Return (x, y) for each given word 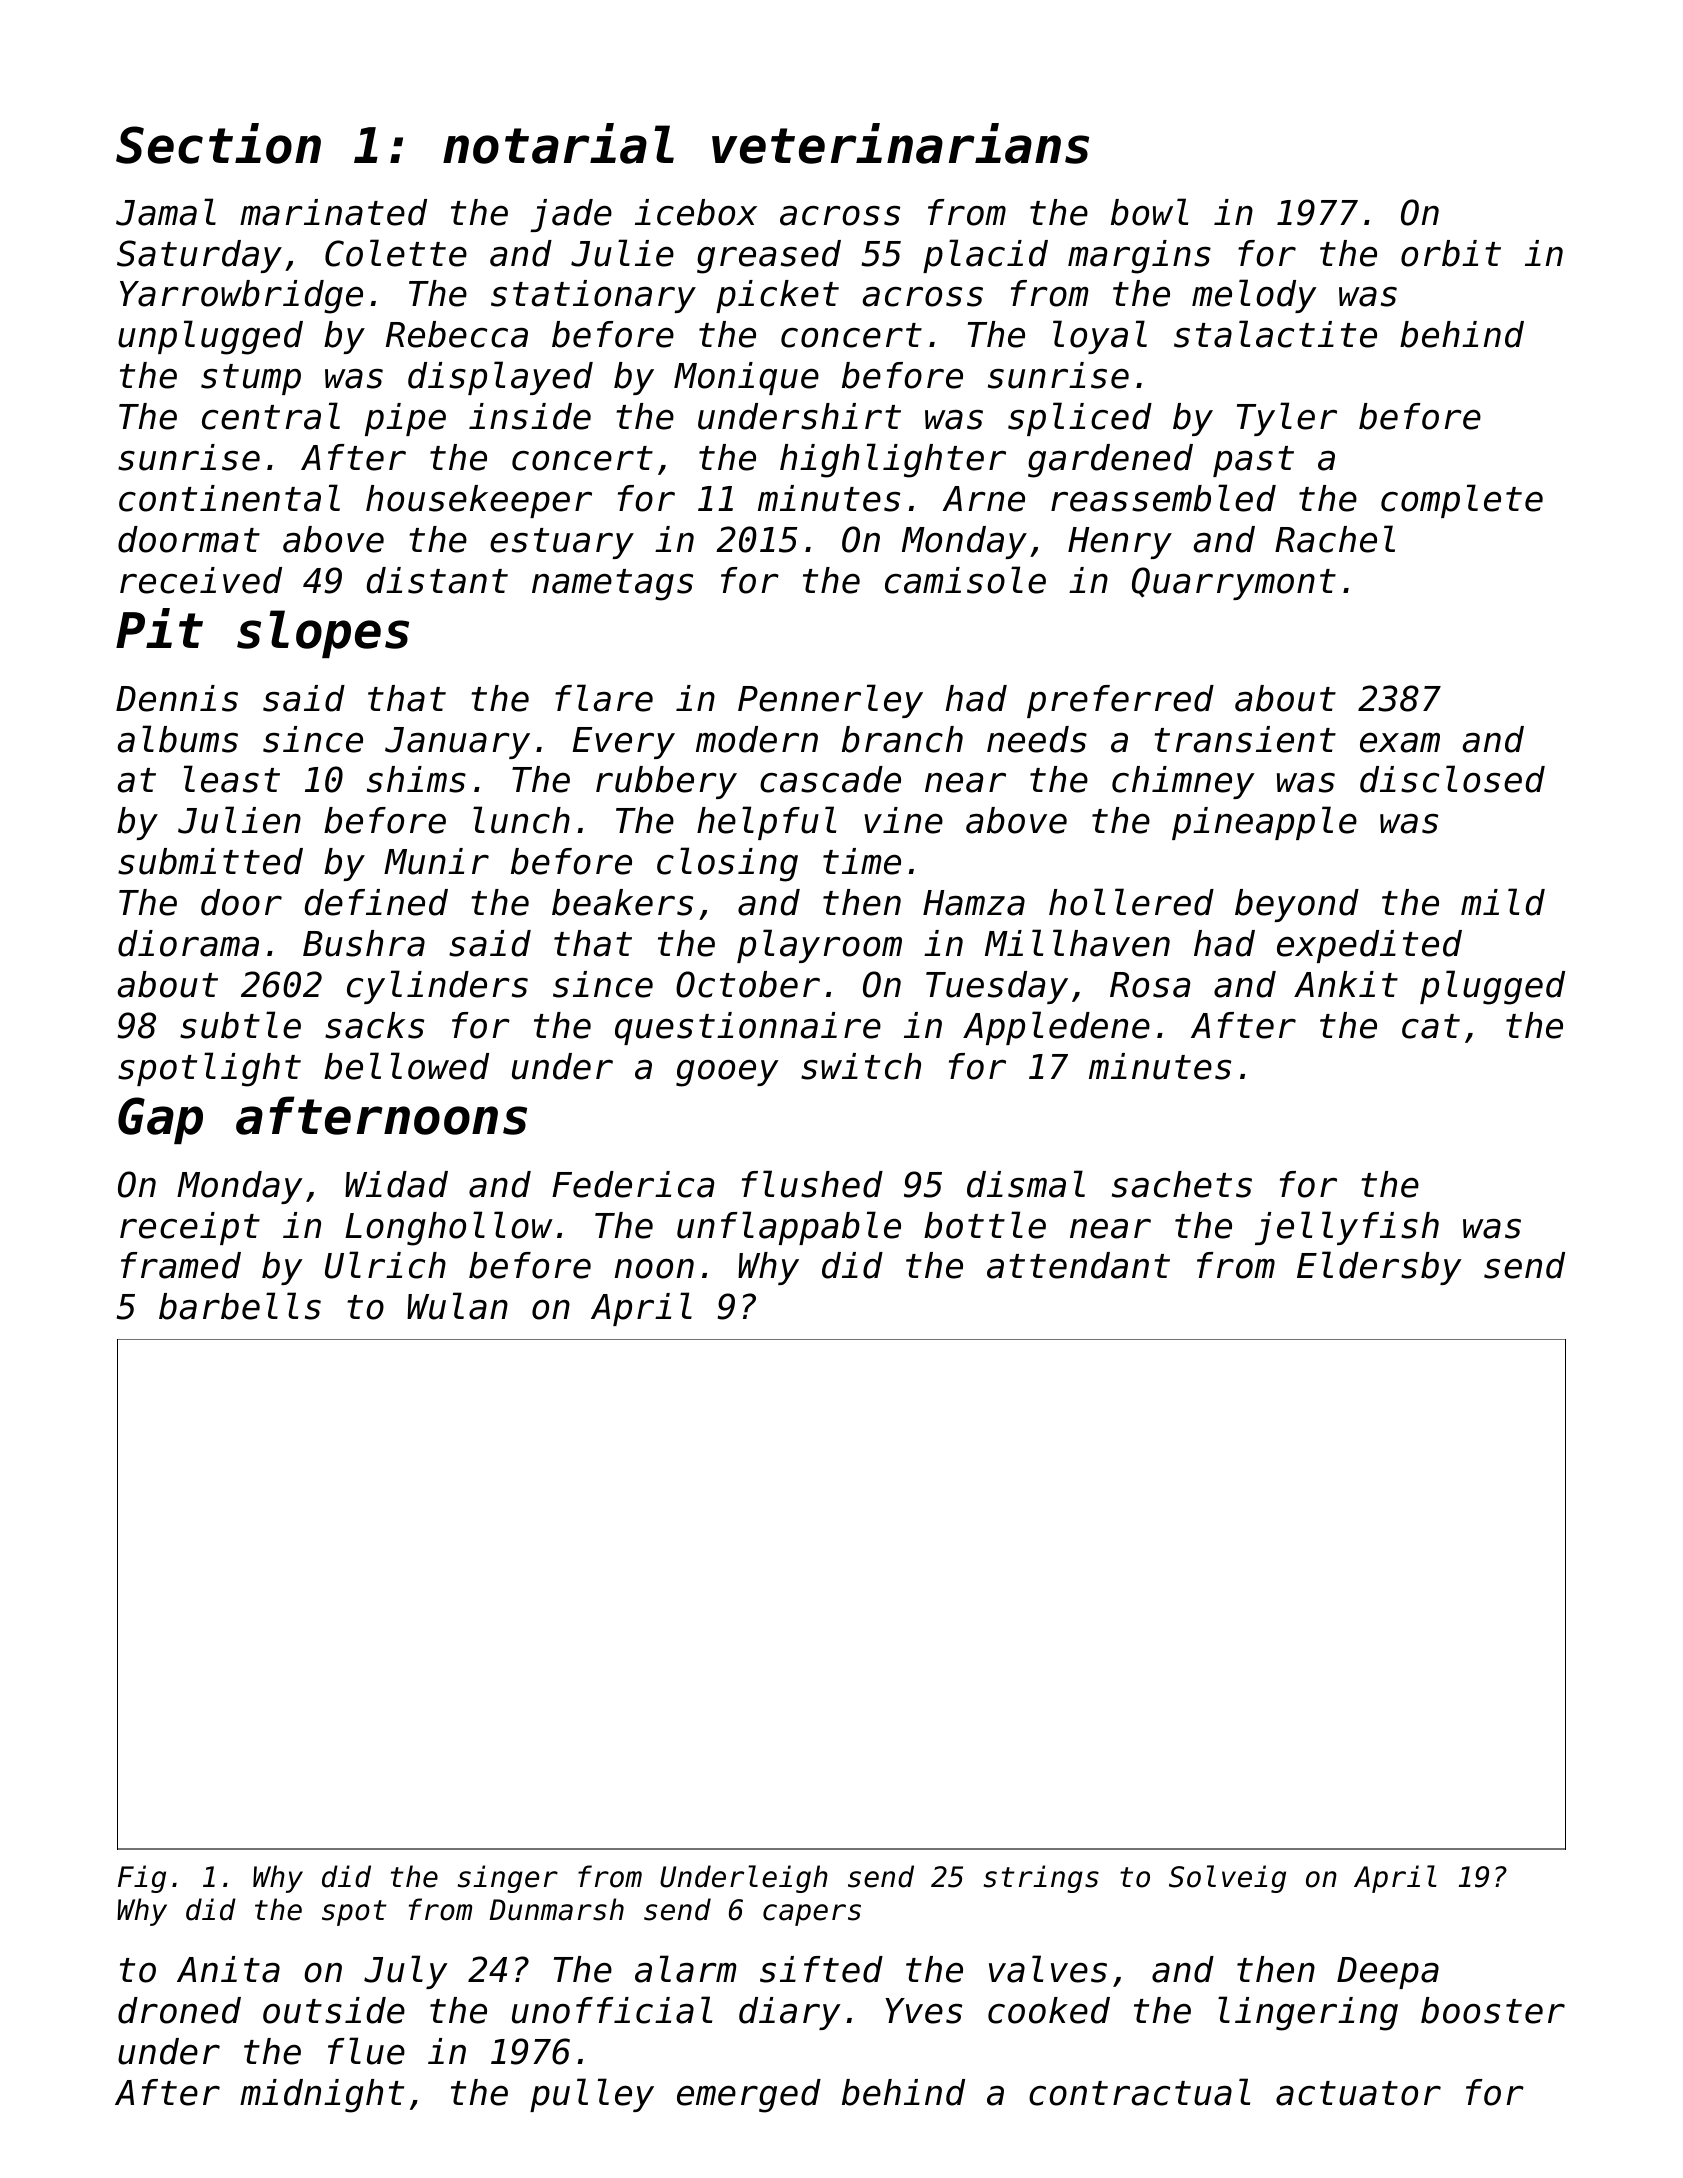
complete (1462, 501)
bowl (1149, 212)
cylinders (437, 987)
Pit (159, 628)
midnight (322, 2096)
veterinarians (900, 143)
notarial (558, 143)
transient (1245, 739)
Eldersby (1379, 1268)
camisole (965, 580)
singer (508, 1879)
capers (812, 1915)
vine (903, 820)
